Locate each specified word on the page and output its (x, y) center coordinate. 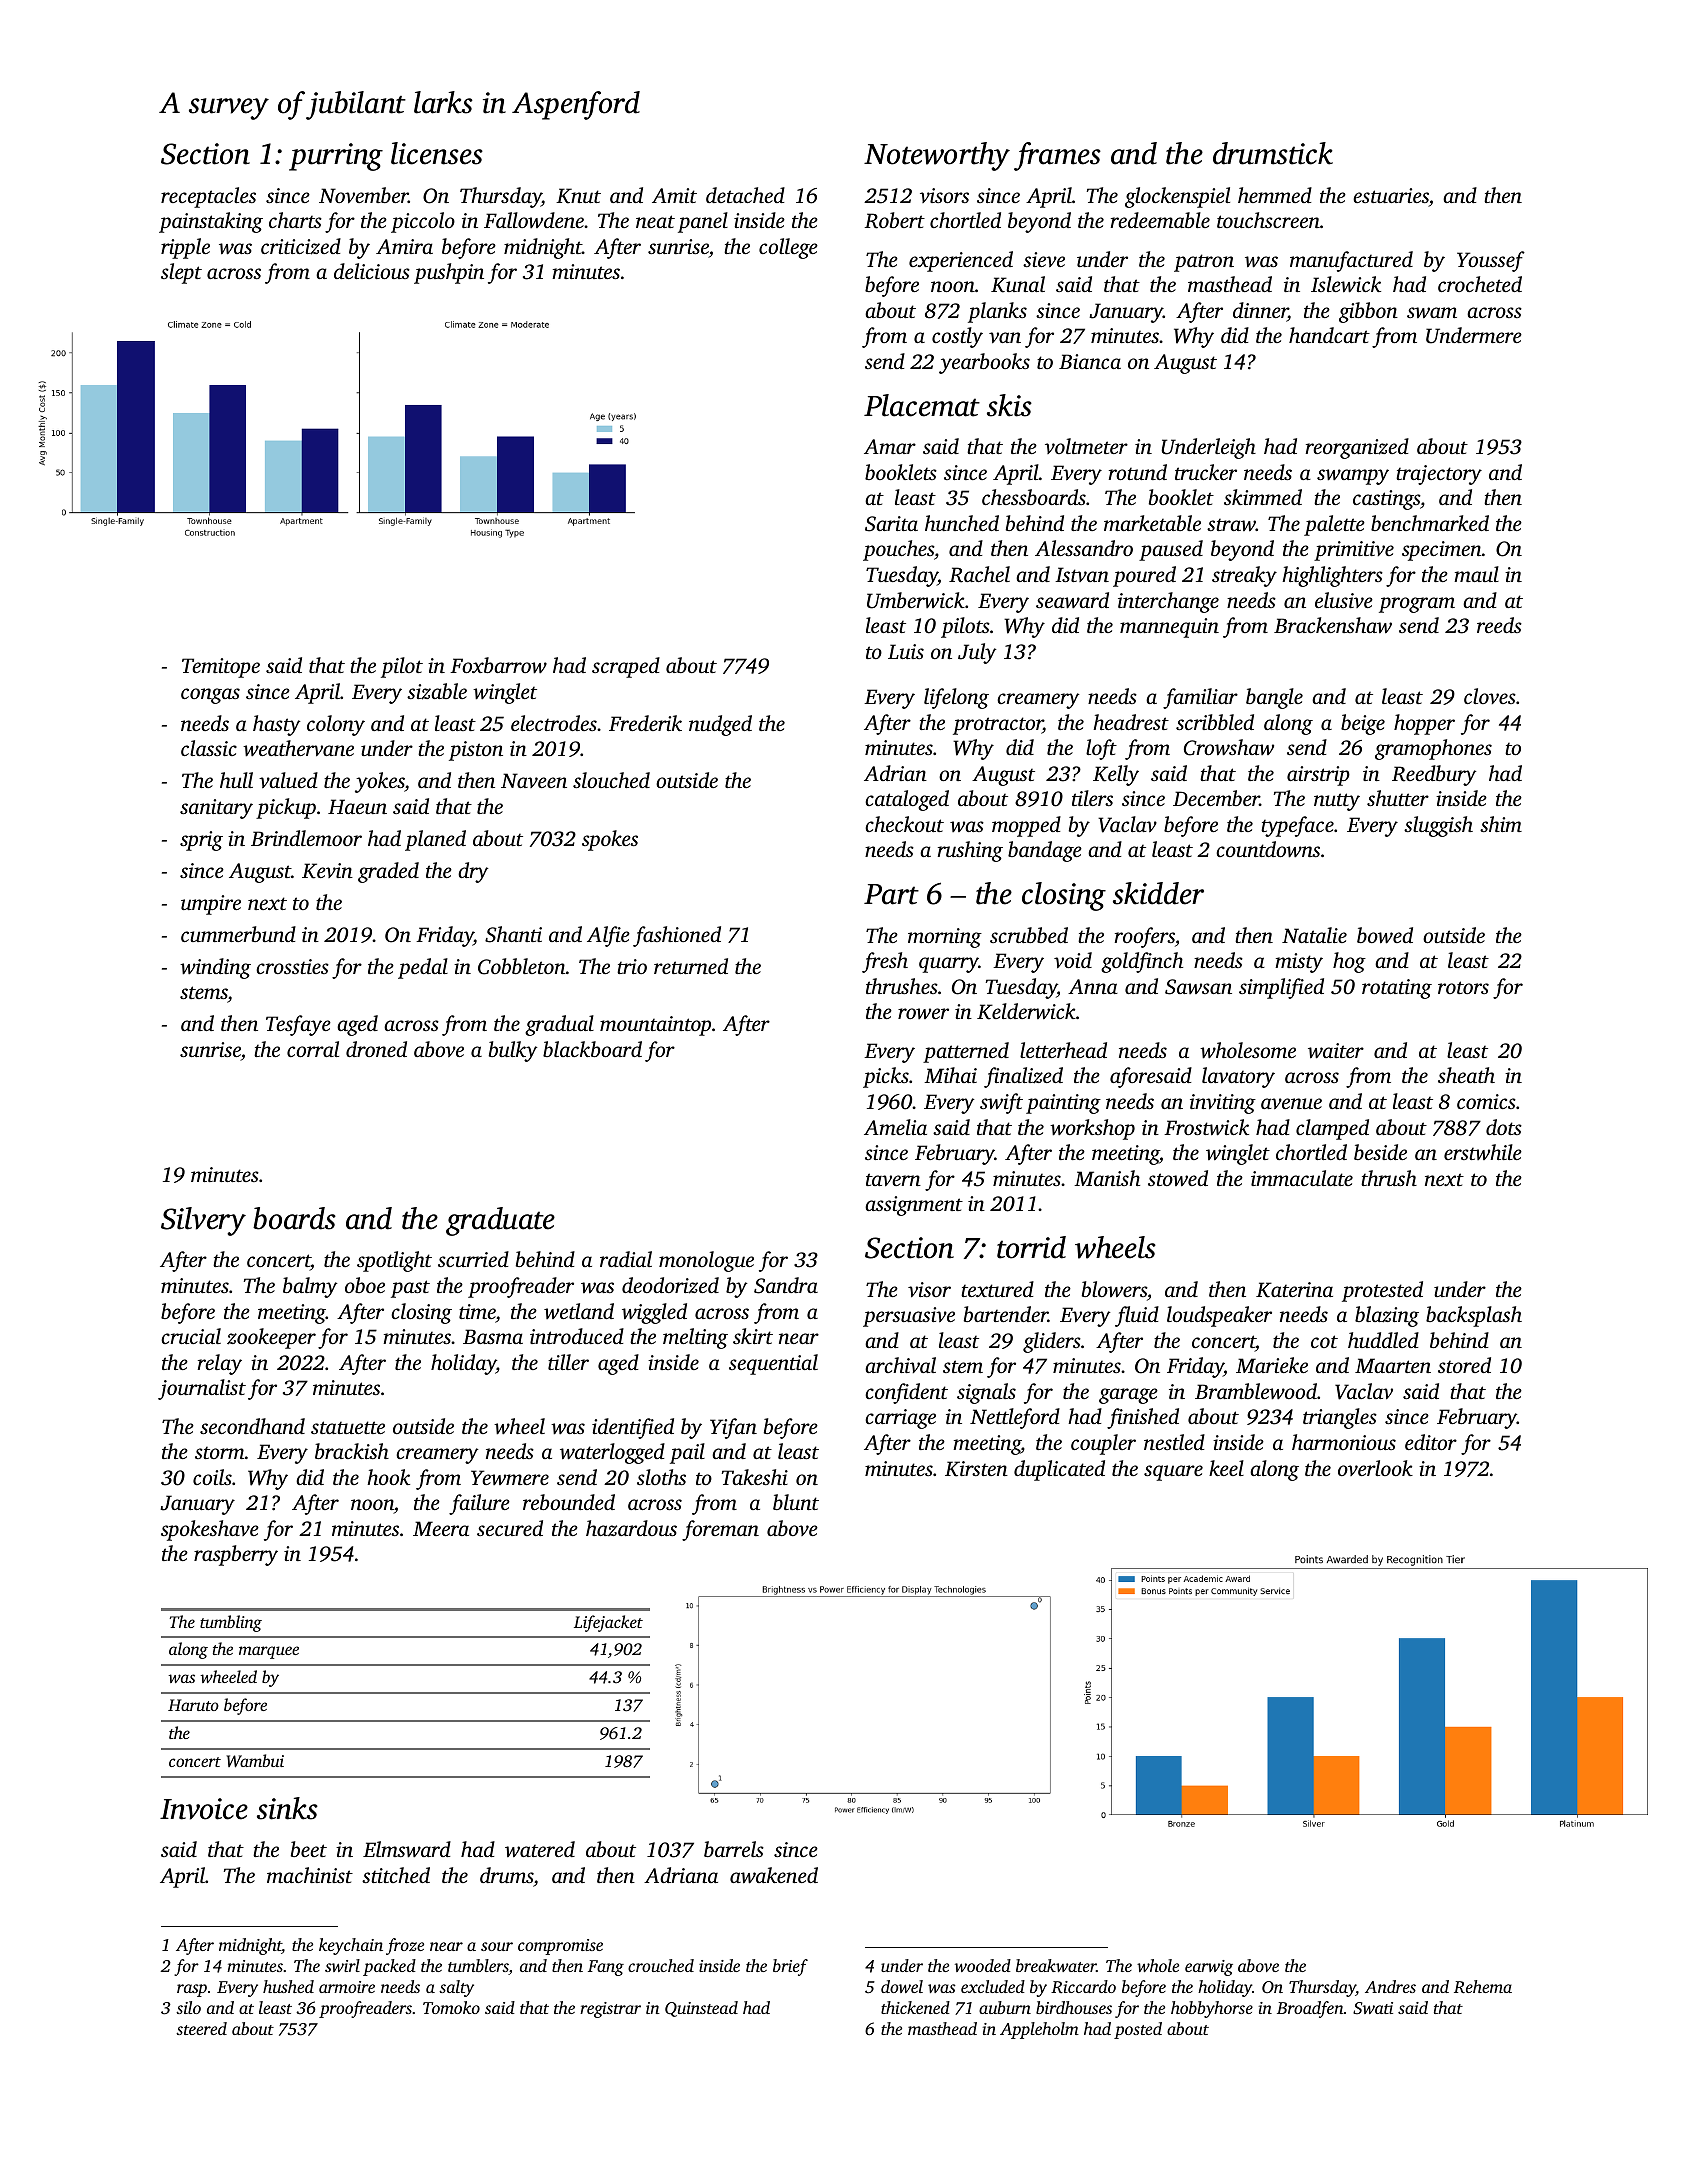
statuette (348, 1427)
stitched (396, 1875)
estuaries (1391, 195)
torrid (1031, 1247)
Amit (674, 195)
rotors (1463, 987)
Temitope (221, 668)
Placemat (922, 405)
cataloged (907, 800)
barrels (734, 1849)
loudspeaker (1219, 1316)
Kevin (327, 871)
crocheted (1480, 284)
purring (336, 157)
